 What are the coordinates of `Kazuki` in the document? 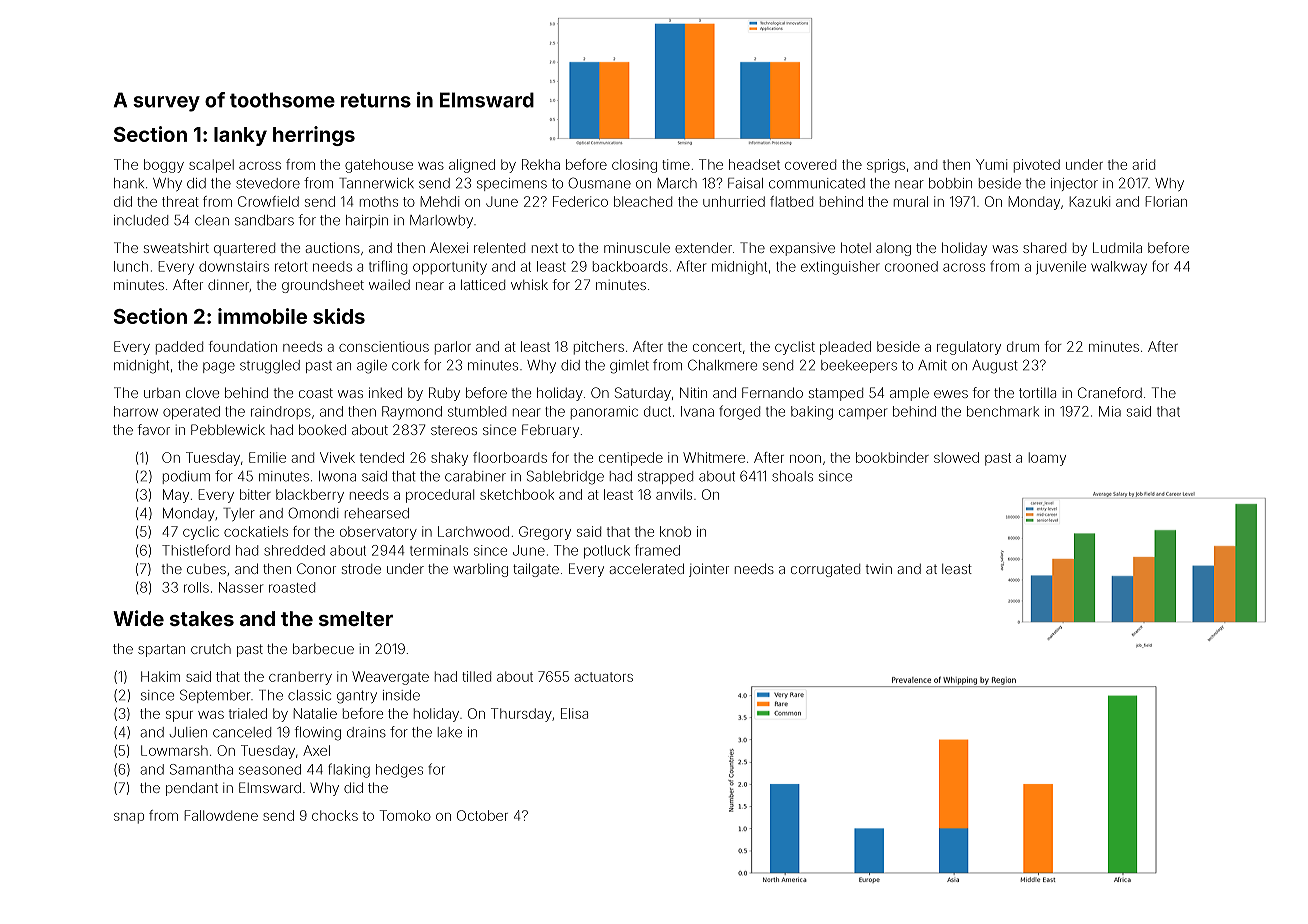 It's located at (1090, 201).
